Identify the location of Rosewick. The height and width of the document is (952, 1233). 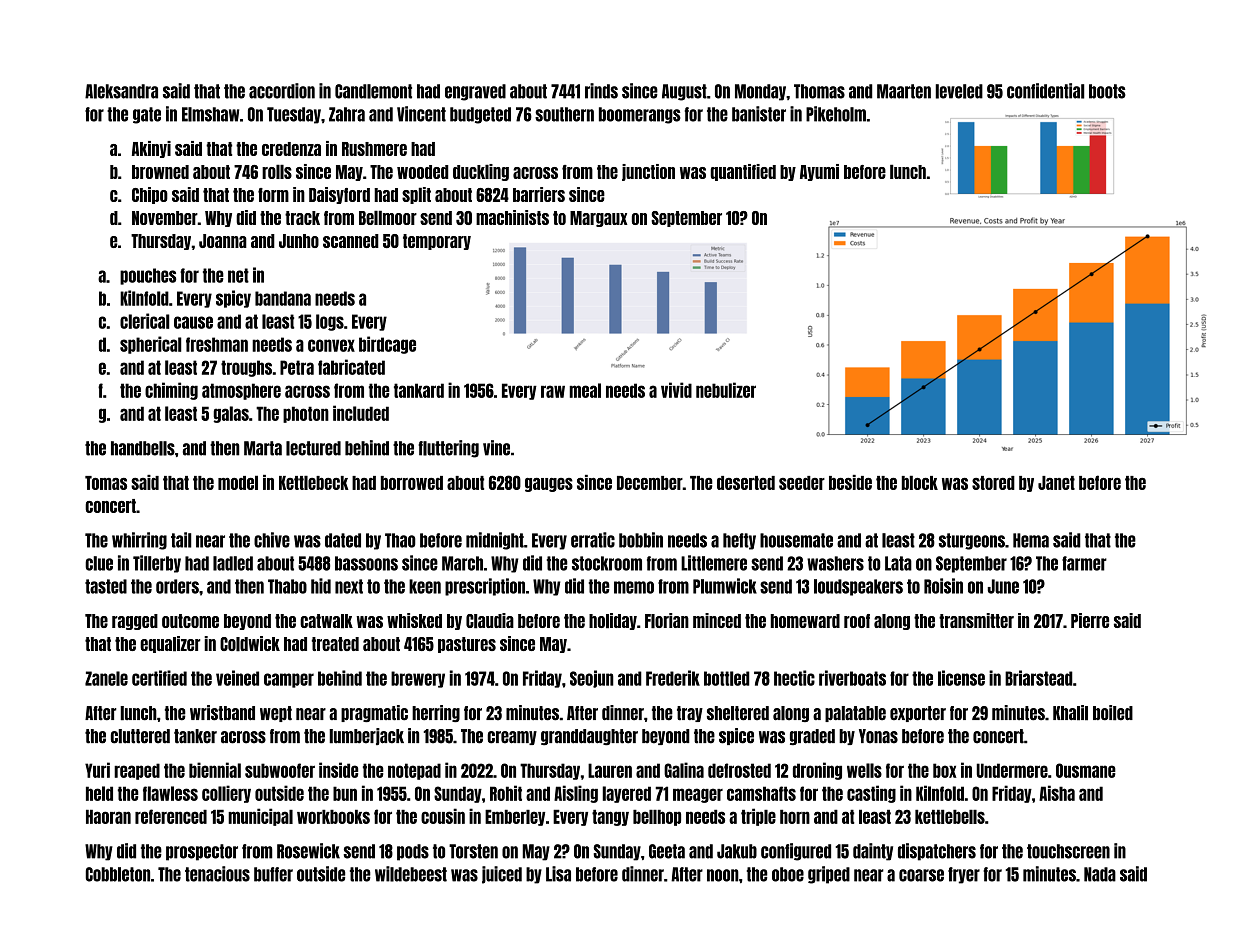
(308, 851).
